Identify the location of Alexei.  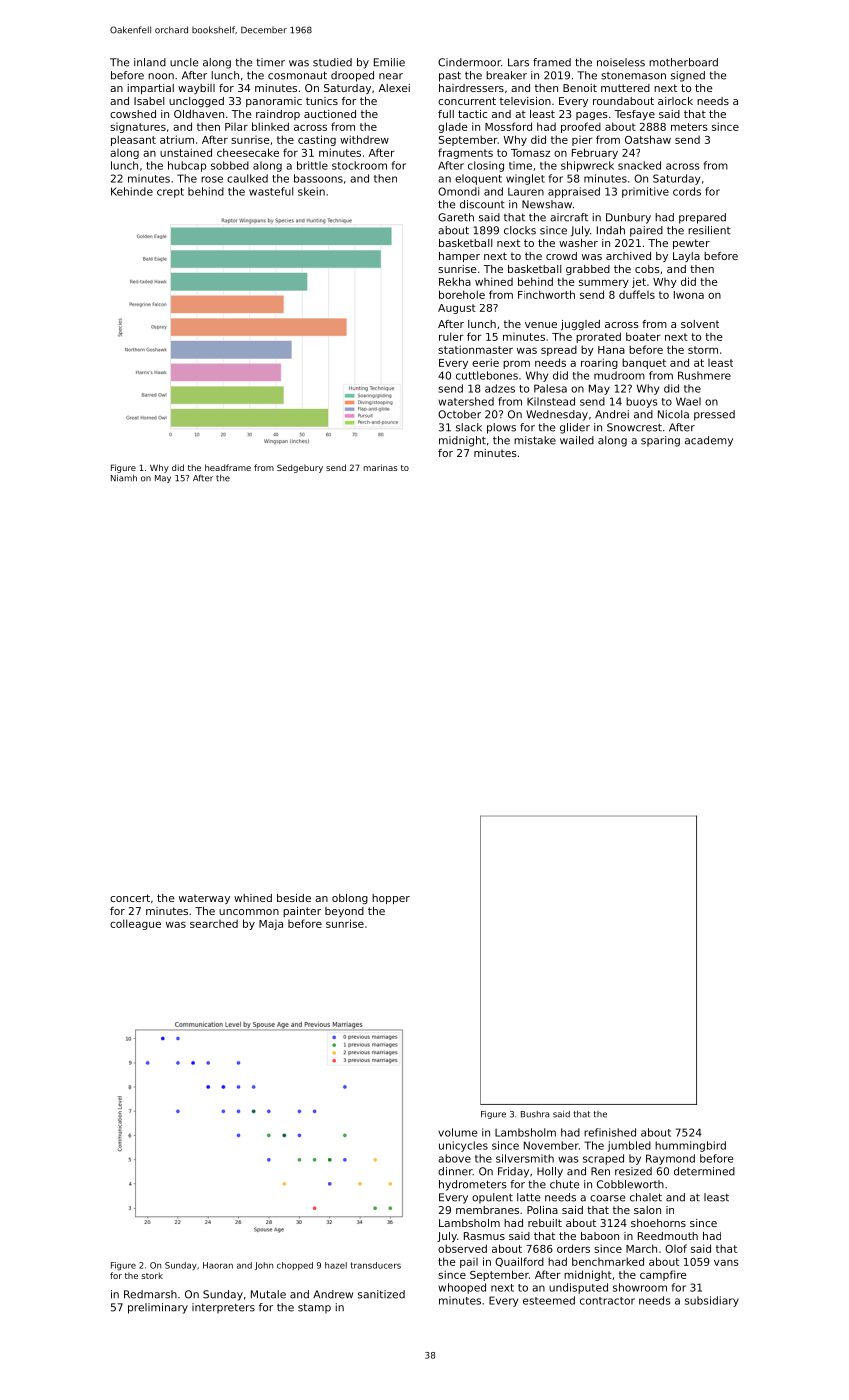
(394, 88).
